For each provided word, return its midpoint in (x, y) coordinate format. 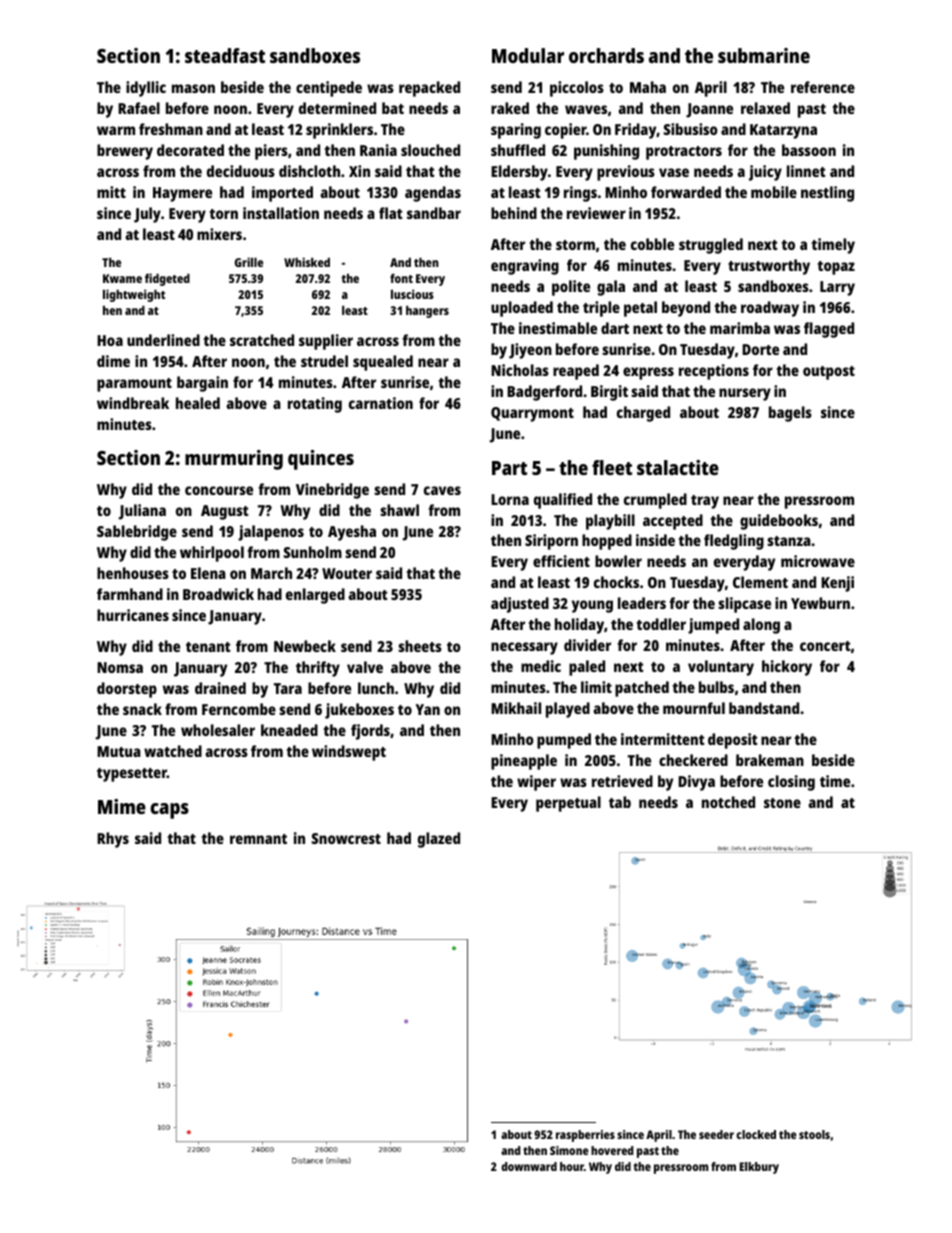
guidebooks (779, 522)
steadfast (225, 55)
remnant (258, 839)
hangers (427, 312)
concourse (219, 490)
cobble (652, 244)
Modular (528, 55)
